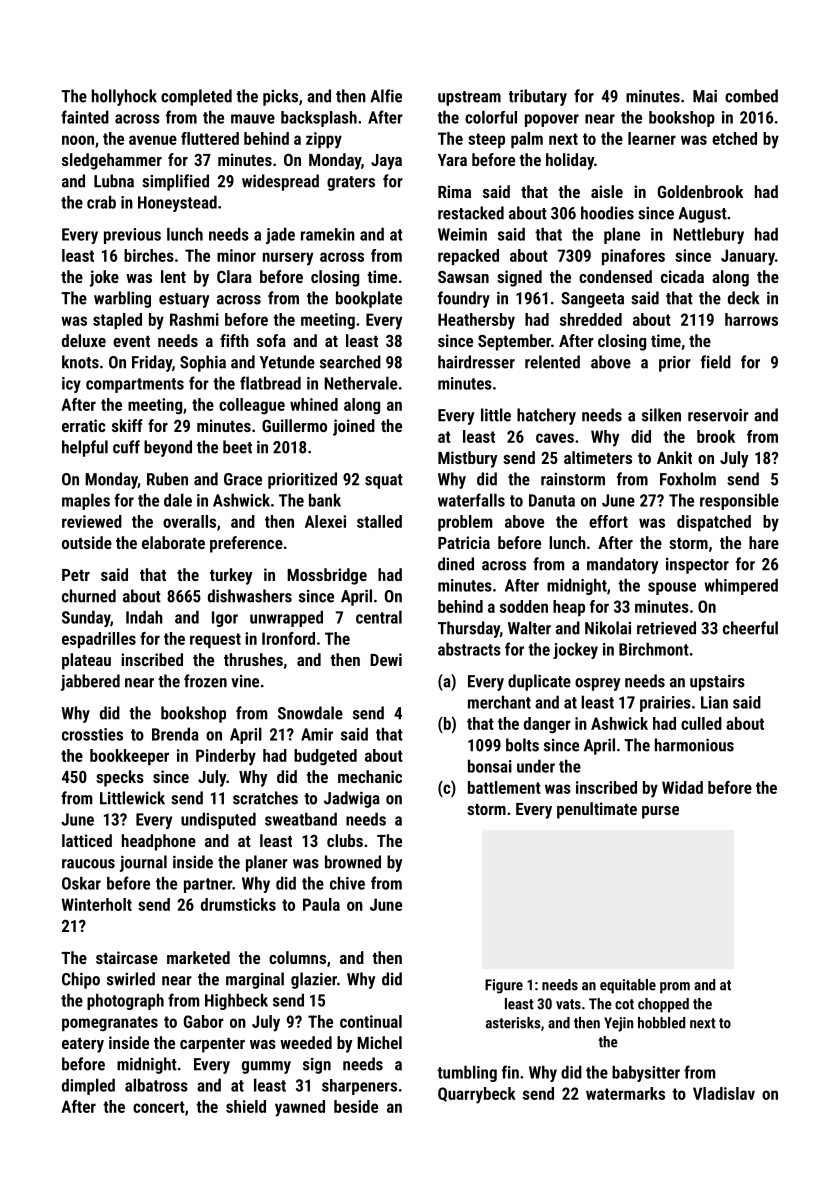 The image size is (840, 1192). I want to click on pinafores, so click(633, 257).
